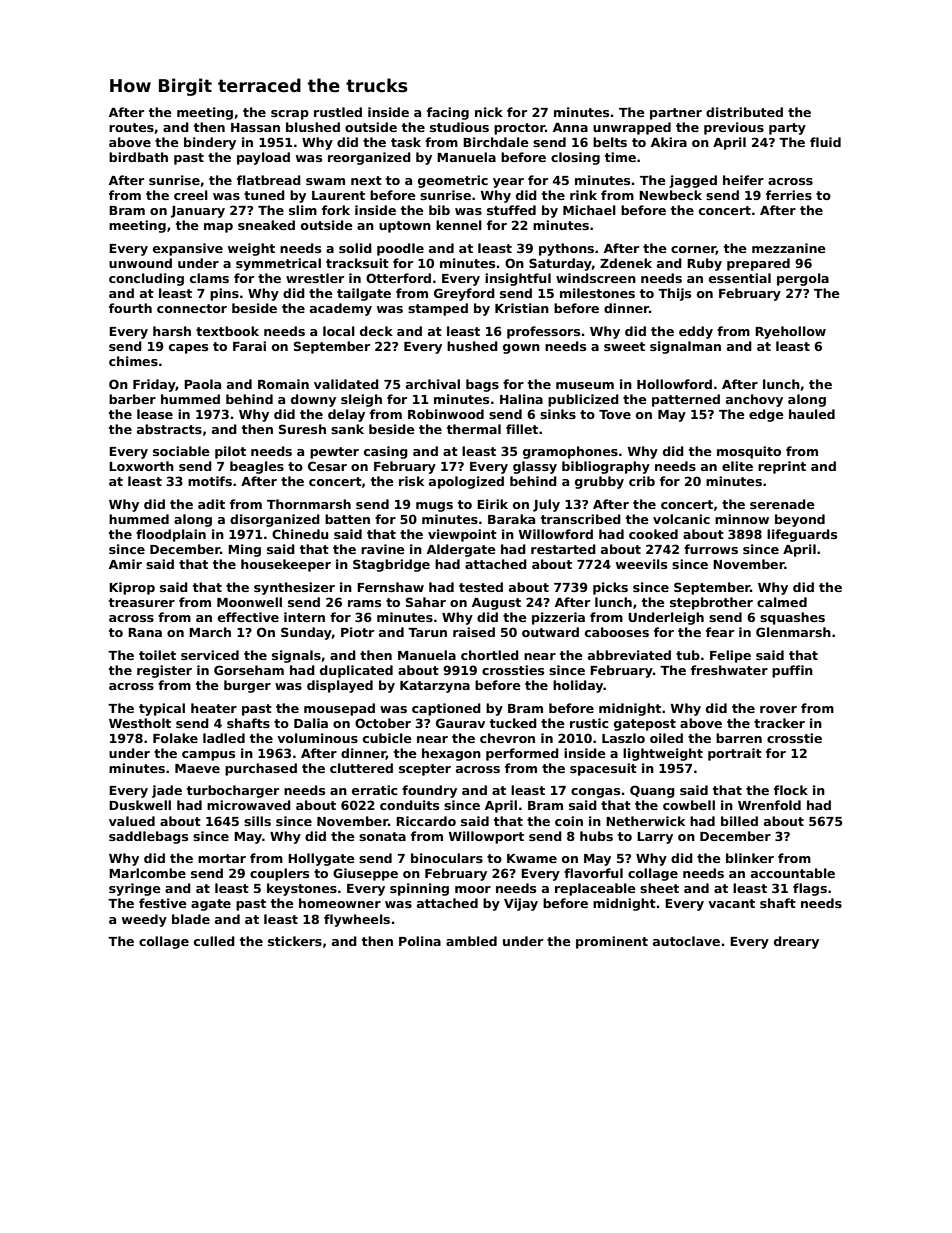 Image resolution: width=952 pixels, height=1233 pixels. I want to click on dreary, so click(796, 942).
